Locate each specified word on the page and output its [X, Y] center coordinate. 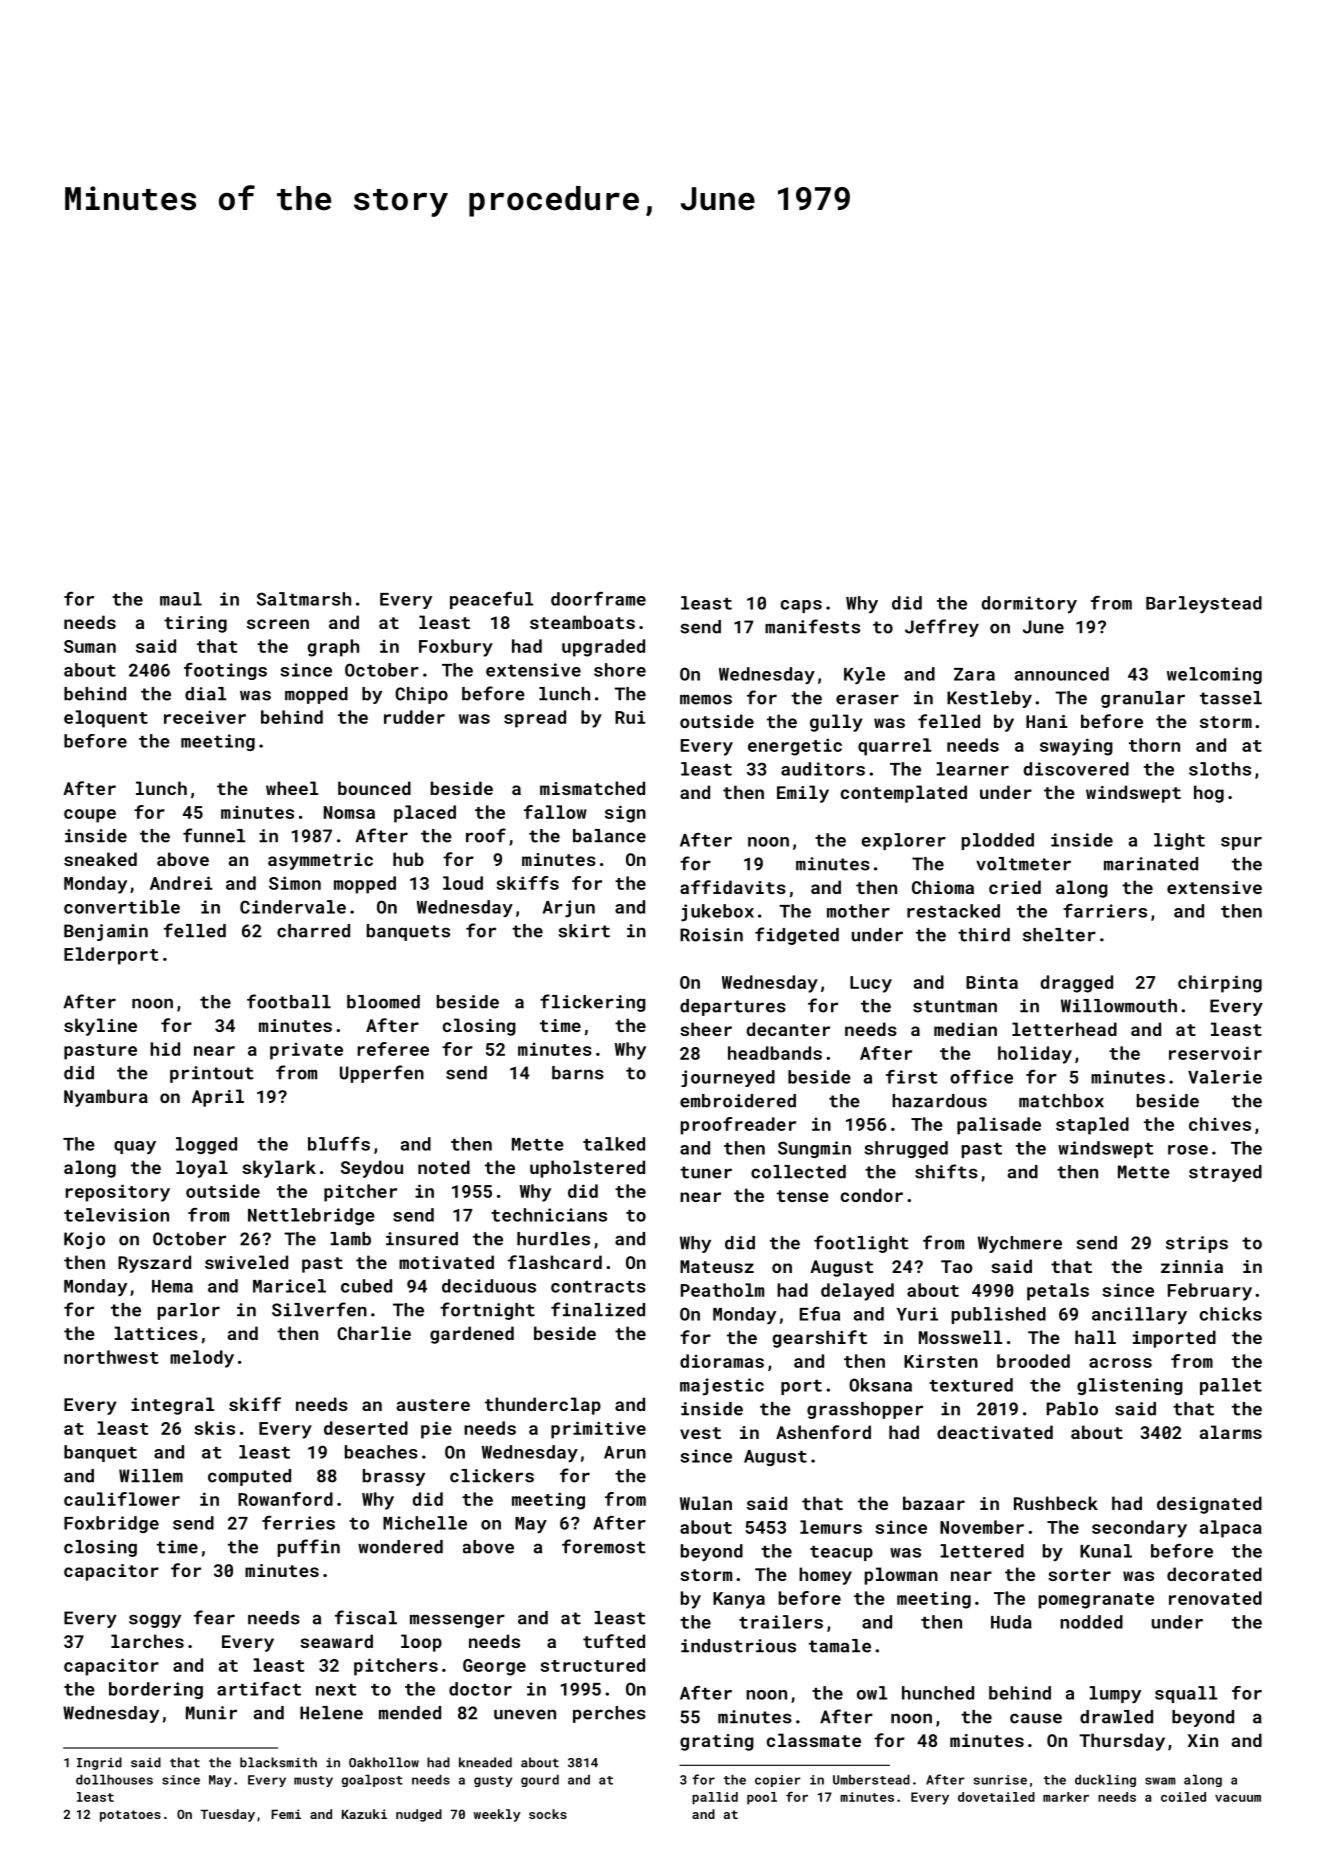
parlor [189, 1311]
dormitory [1029, 605]
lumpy [1115, 1695]
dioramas [722, 1361]
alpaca [1231, 1529]
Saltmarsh [304, 599]
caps [801, 606]
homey [825, 1576]
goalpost [372, 1781]
